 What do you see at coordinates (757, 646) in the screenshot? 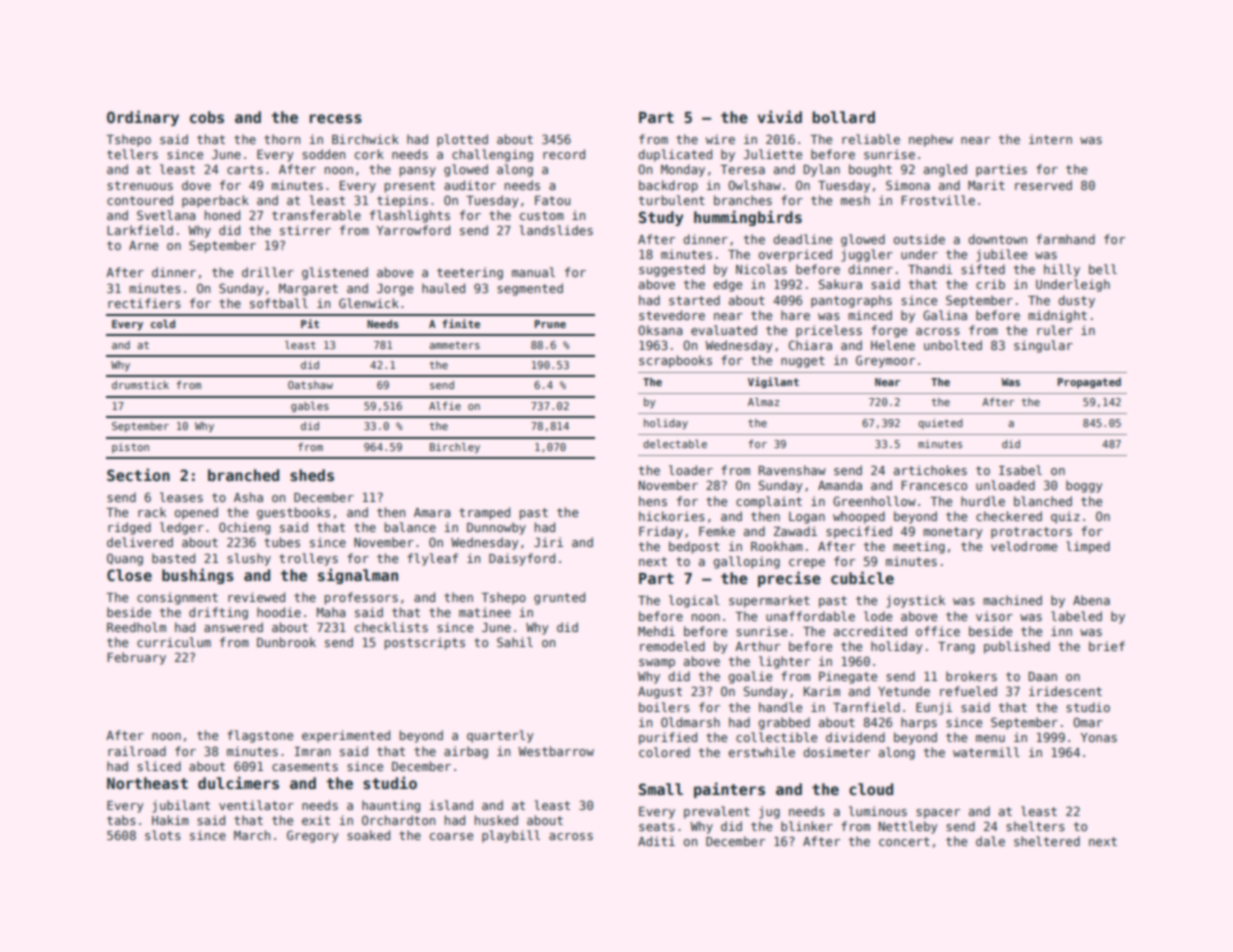
I see `Arthur` at bounding box center [757, 646].
